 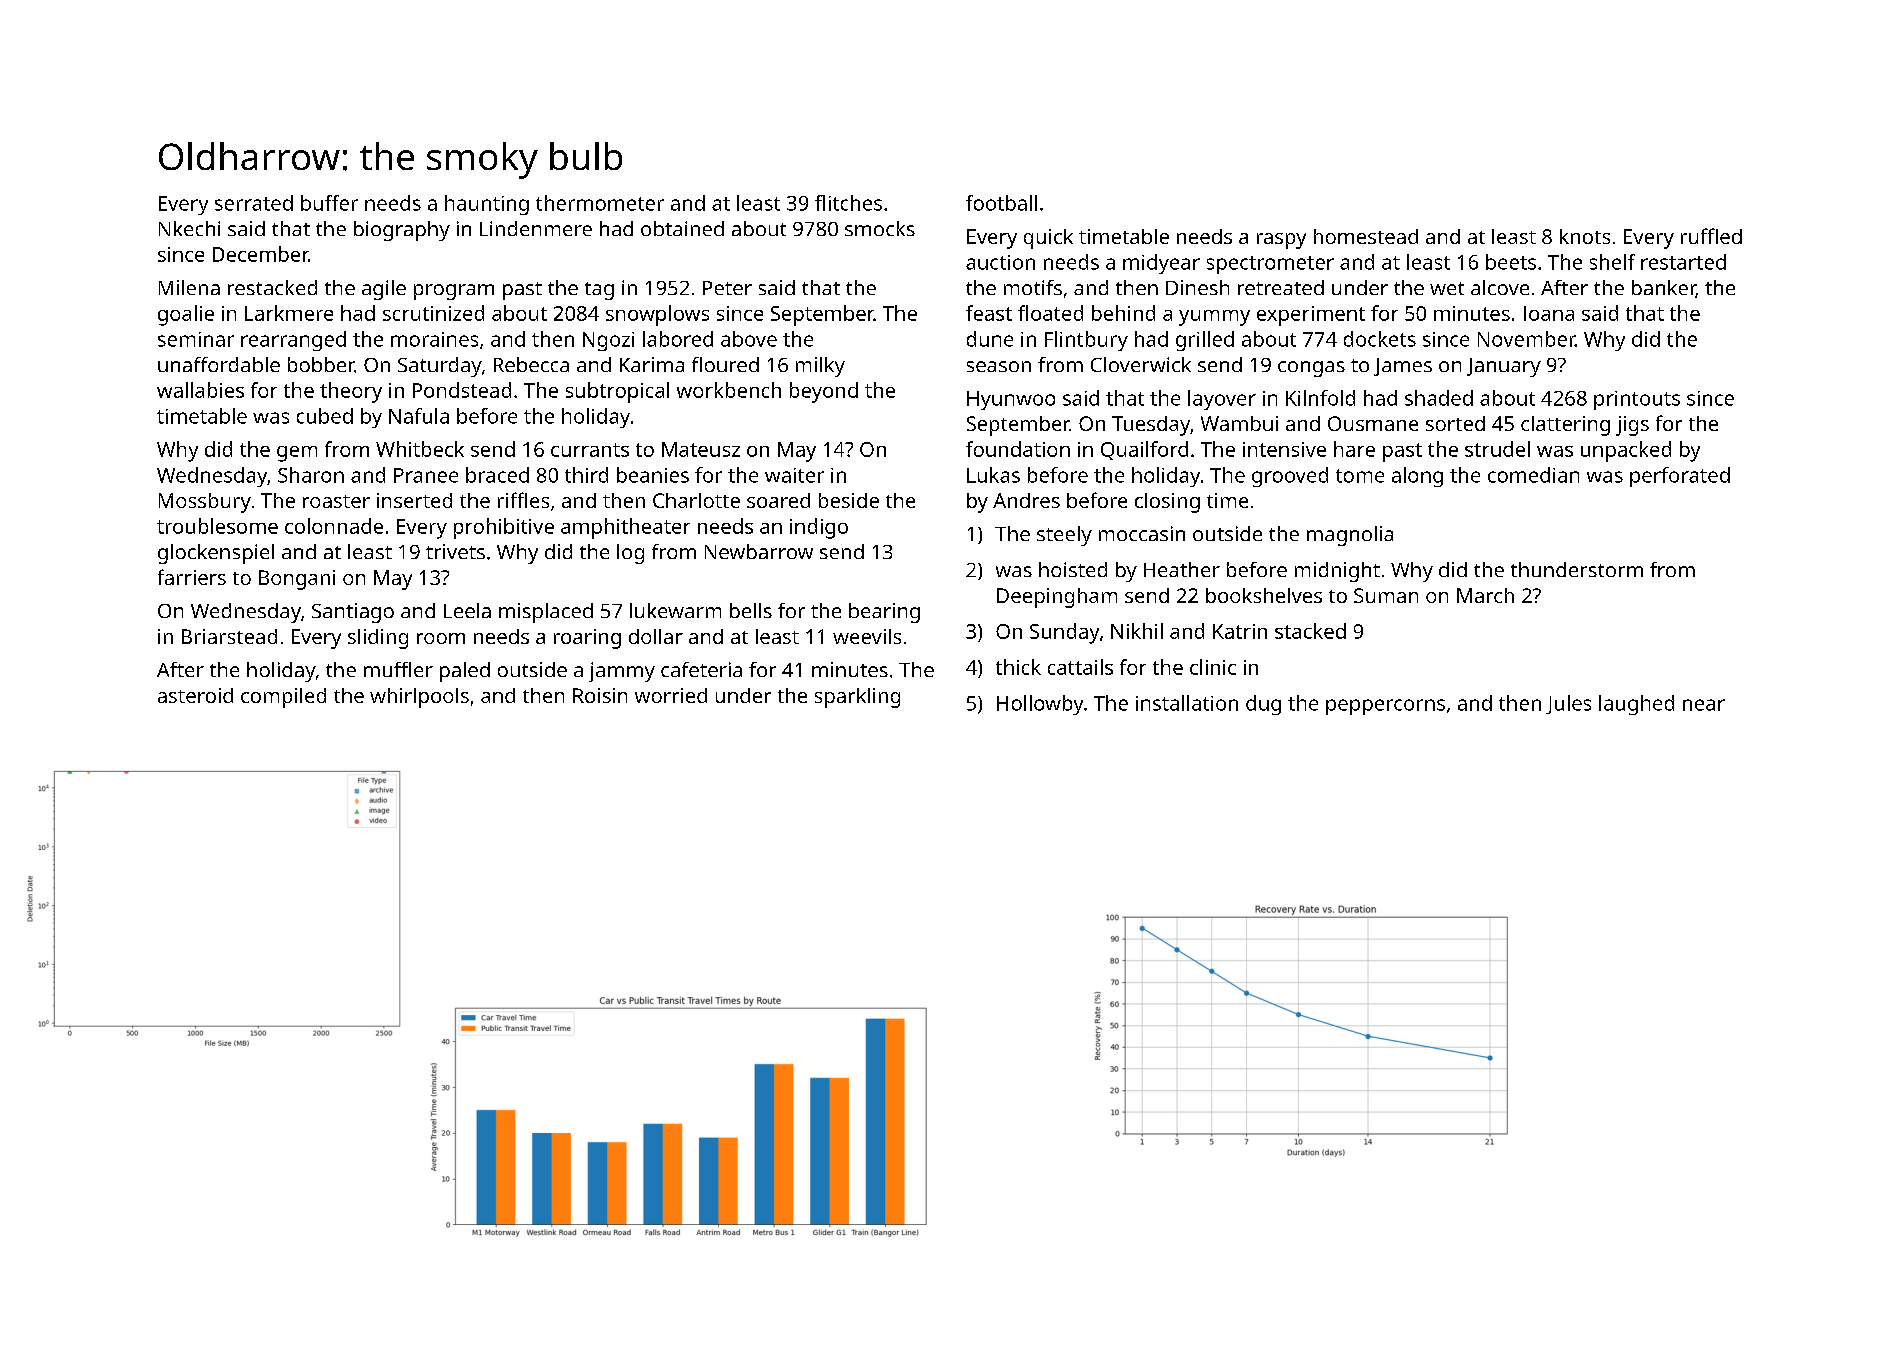 I want to click on dune, so click(x=990, y=339).
